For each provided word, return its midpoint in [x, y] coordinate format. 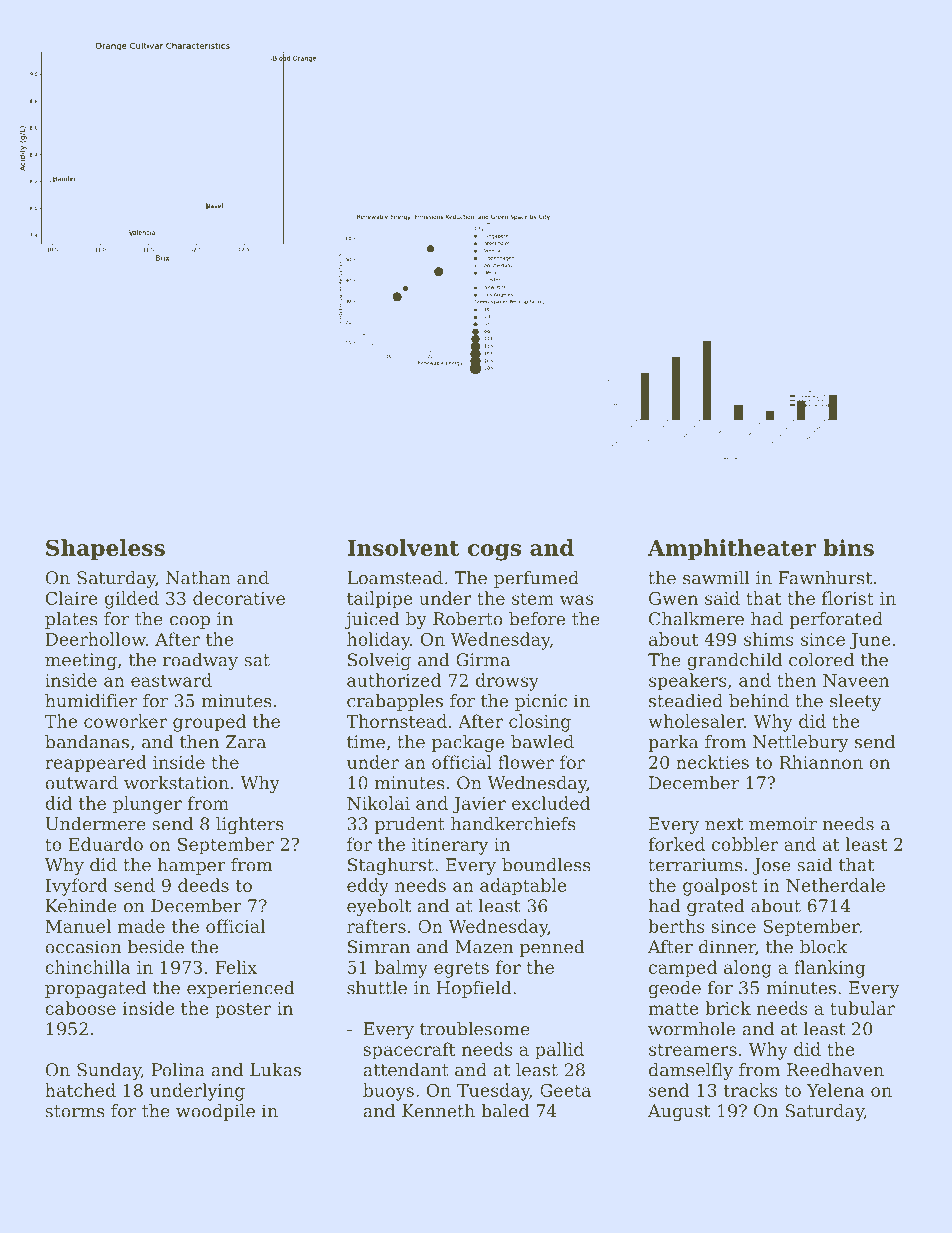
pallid [559, 1051]
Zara [246, 742]
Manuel [78, 926]
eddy [368, 887]
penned [552, 948]
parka [673, 743]
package [468, 743]
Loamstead [395, 578]
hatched [80, 1090]
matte [674, 1009]
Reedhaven [835, 1070]
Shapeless [105, 550]
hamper [191, 866]
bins [849, 547]
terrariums [695, 865]
